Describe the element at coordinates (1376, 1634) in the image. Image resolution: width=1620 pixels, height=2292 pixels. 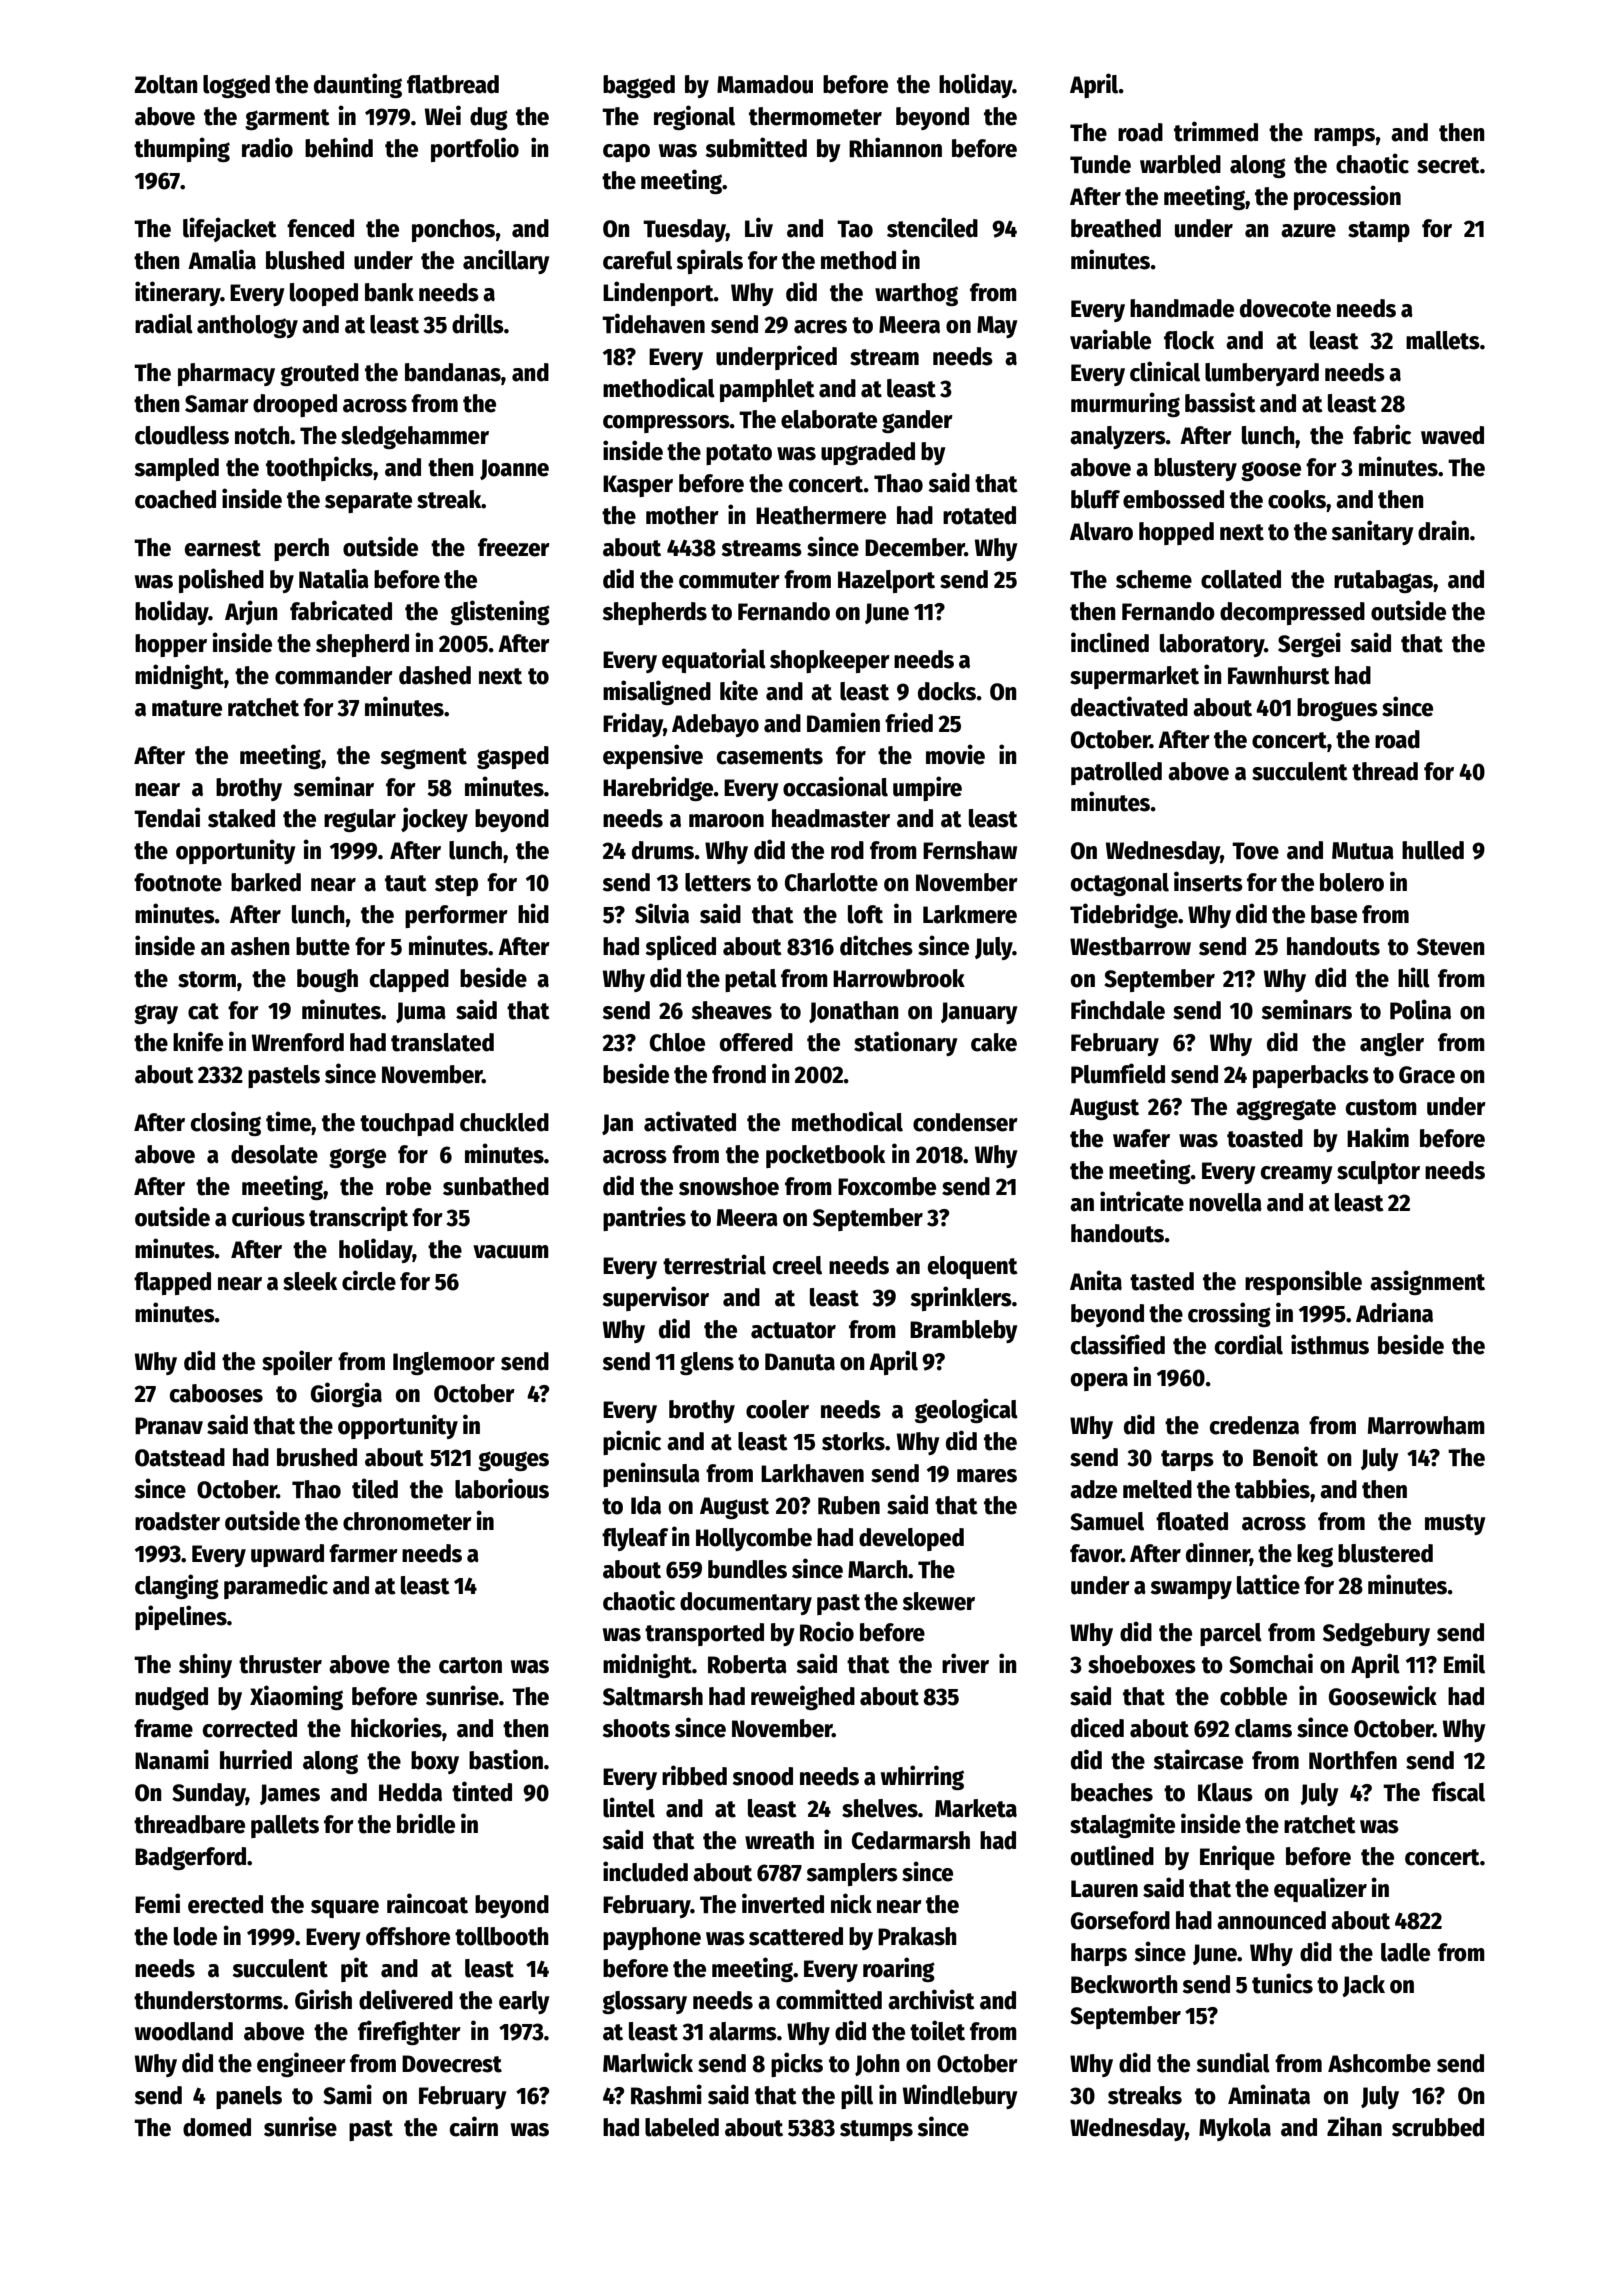
I see `Sedgebury` at that location.
